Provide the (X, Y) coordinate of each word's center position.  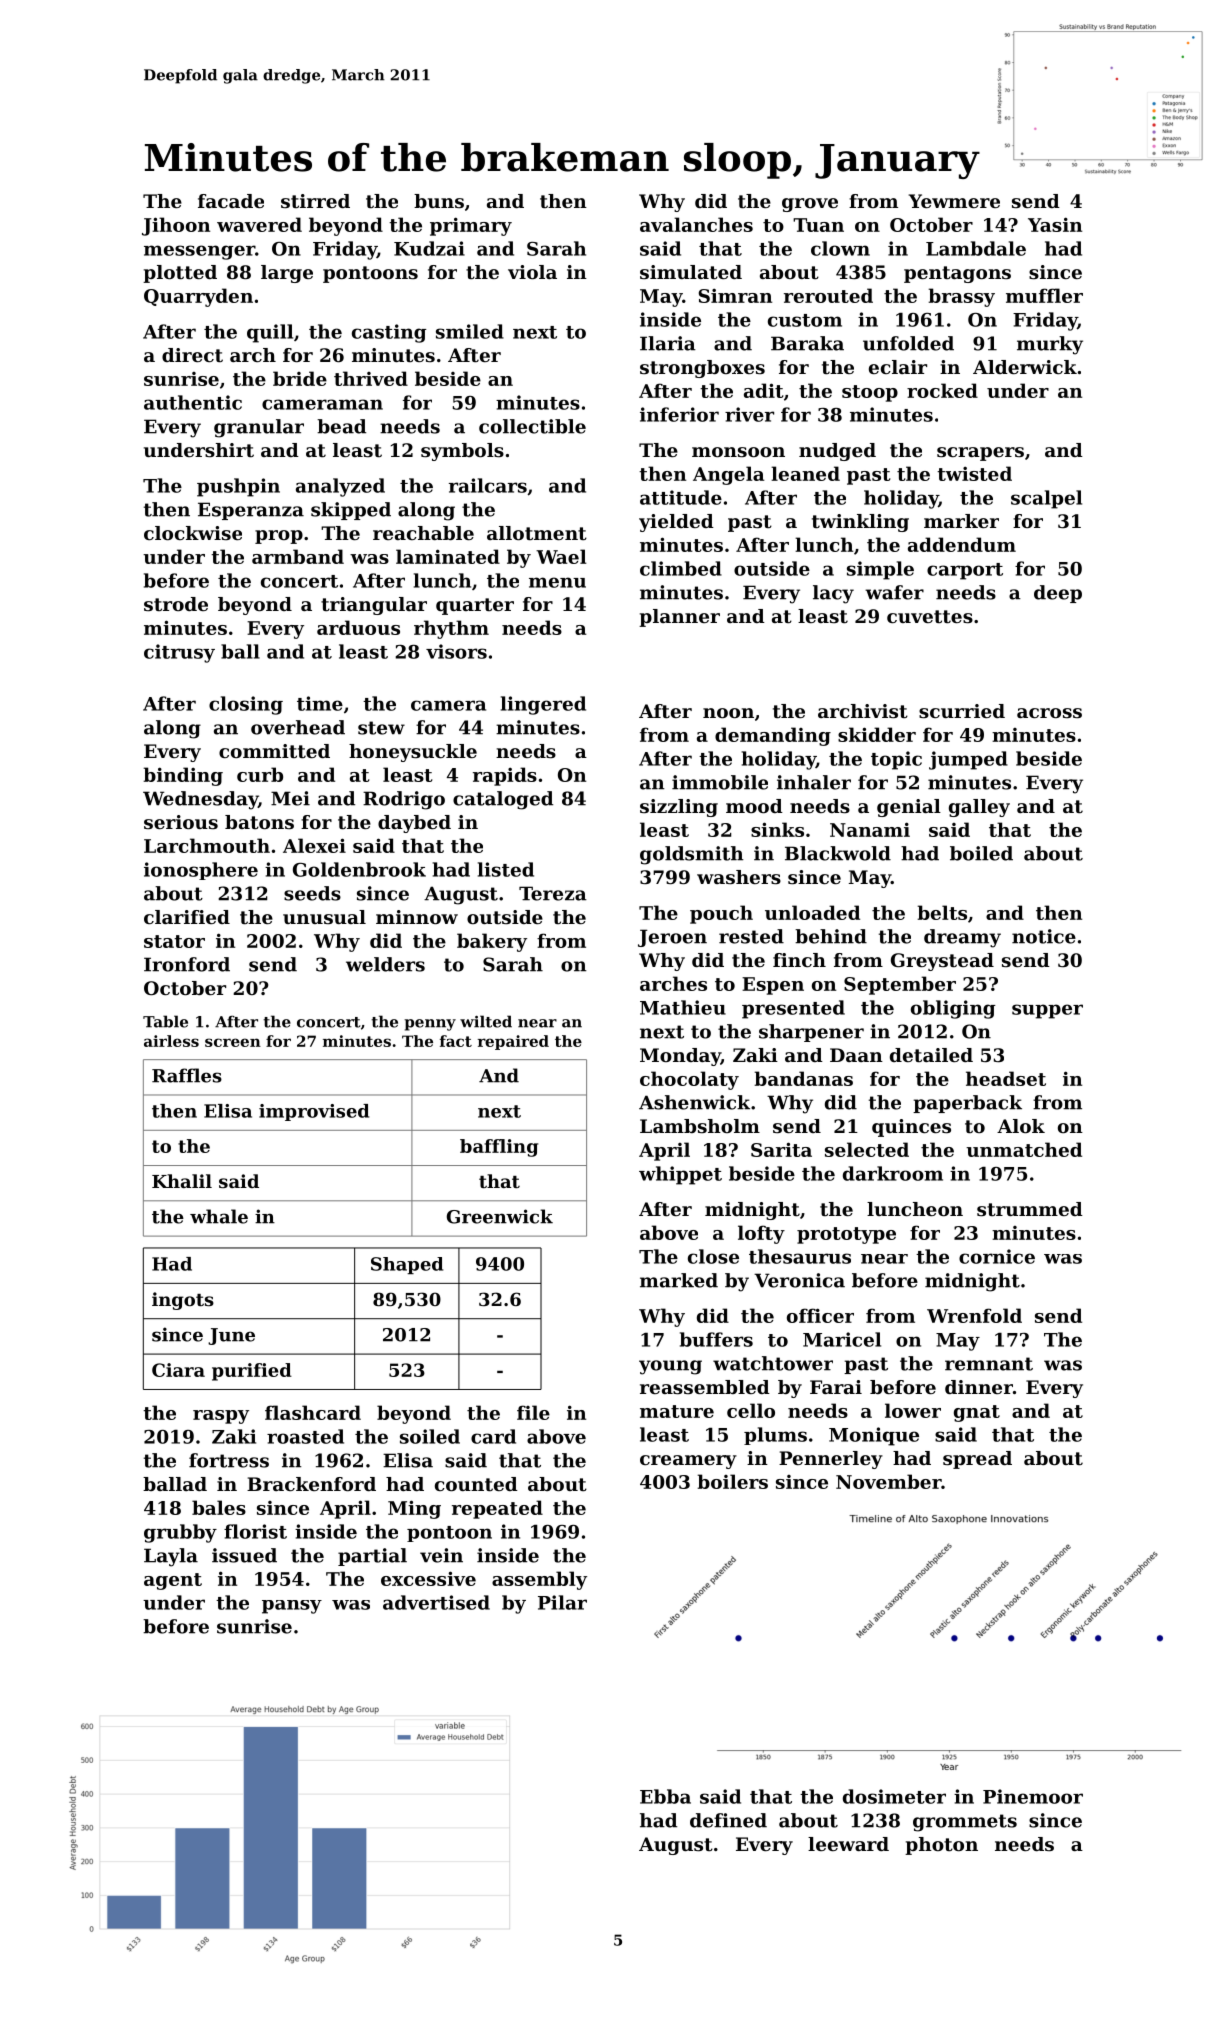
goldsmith (692, 855)
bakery (492, 942)
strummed (1030, 1209)
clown (840, 248)
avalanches (696, 224)
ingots (183, 1301)
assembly (539, 1580)
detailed (931, 1055)
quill (270, 333)
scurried (962, 711)
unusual (324, 917)
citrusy (179, 653)
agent (173, 1581)
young (670, 1367)
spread (977, 1460)
